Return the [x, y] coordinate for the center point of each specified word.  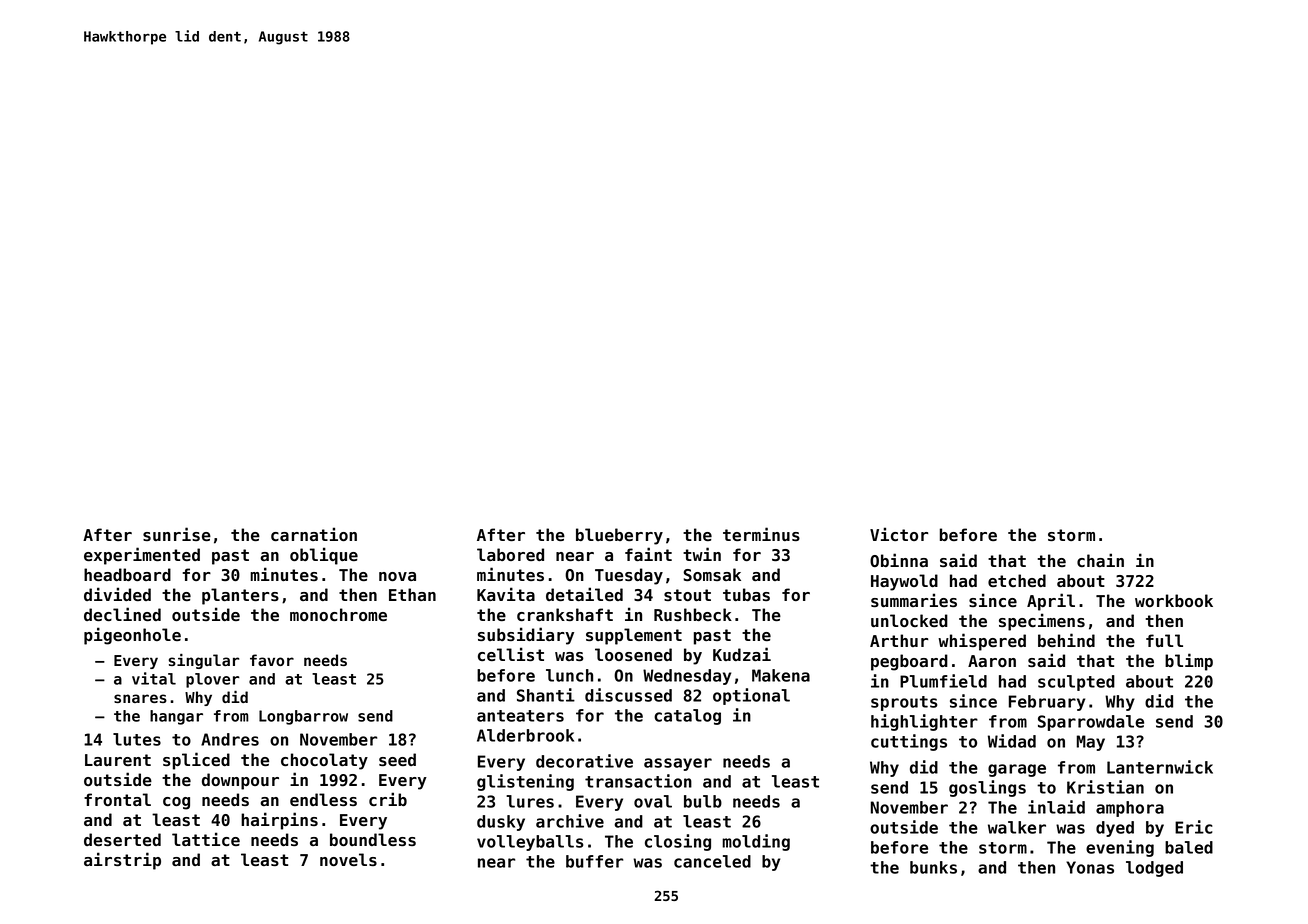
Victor [899, 534]
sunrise [177, 534]
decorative [584, 761]
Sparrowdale [1091, 723]
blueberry [619, 536]
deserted [122, 839]
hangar [176, 717]
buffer [594, 861]
